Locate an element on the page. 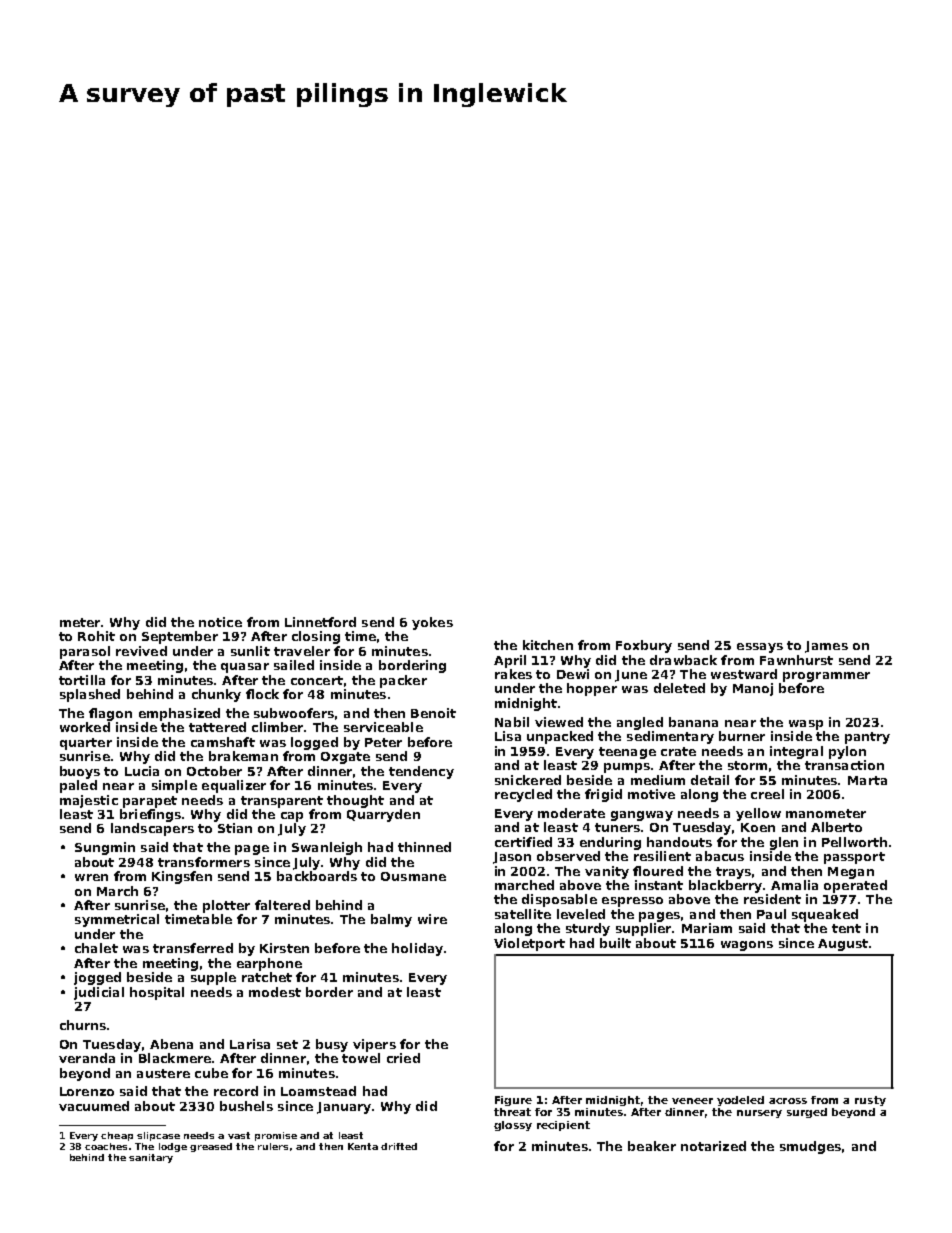  rakes is located at coordinates (513, 674).
